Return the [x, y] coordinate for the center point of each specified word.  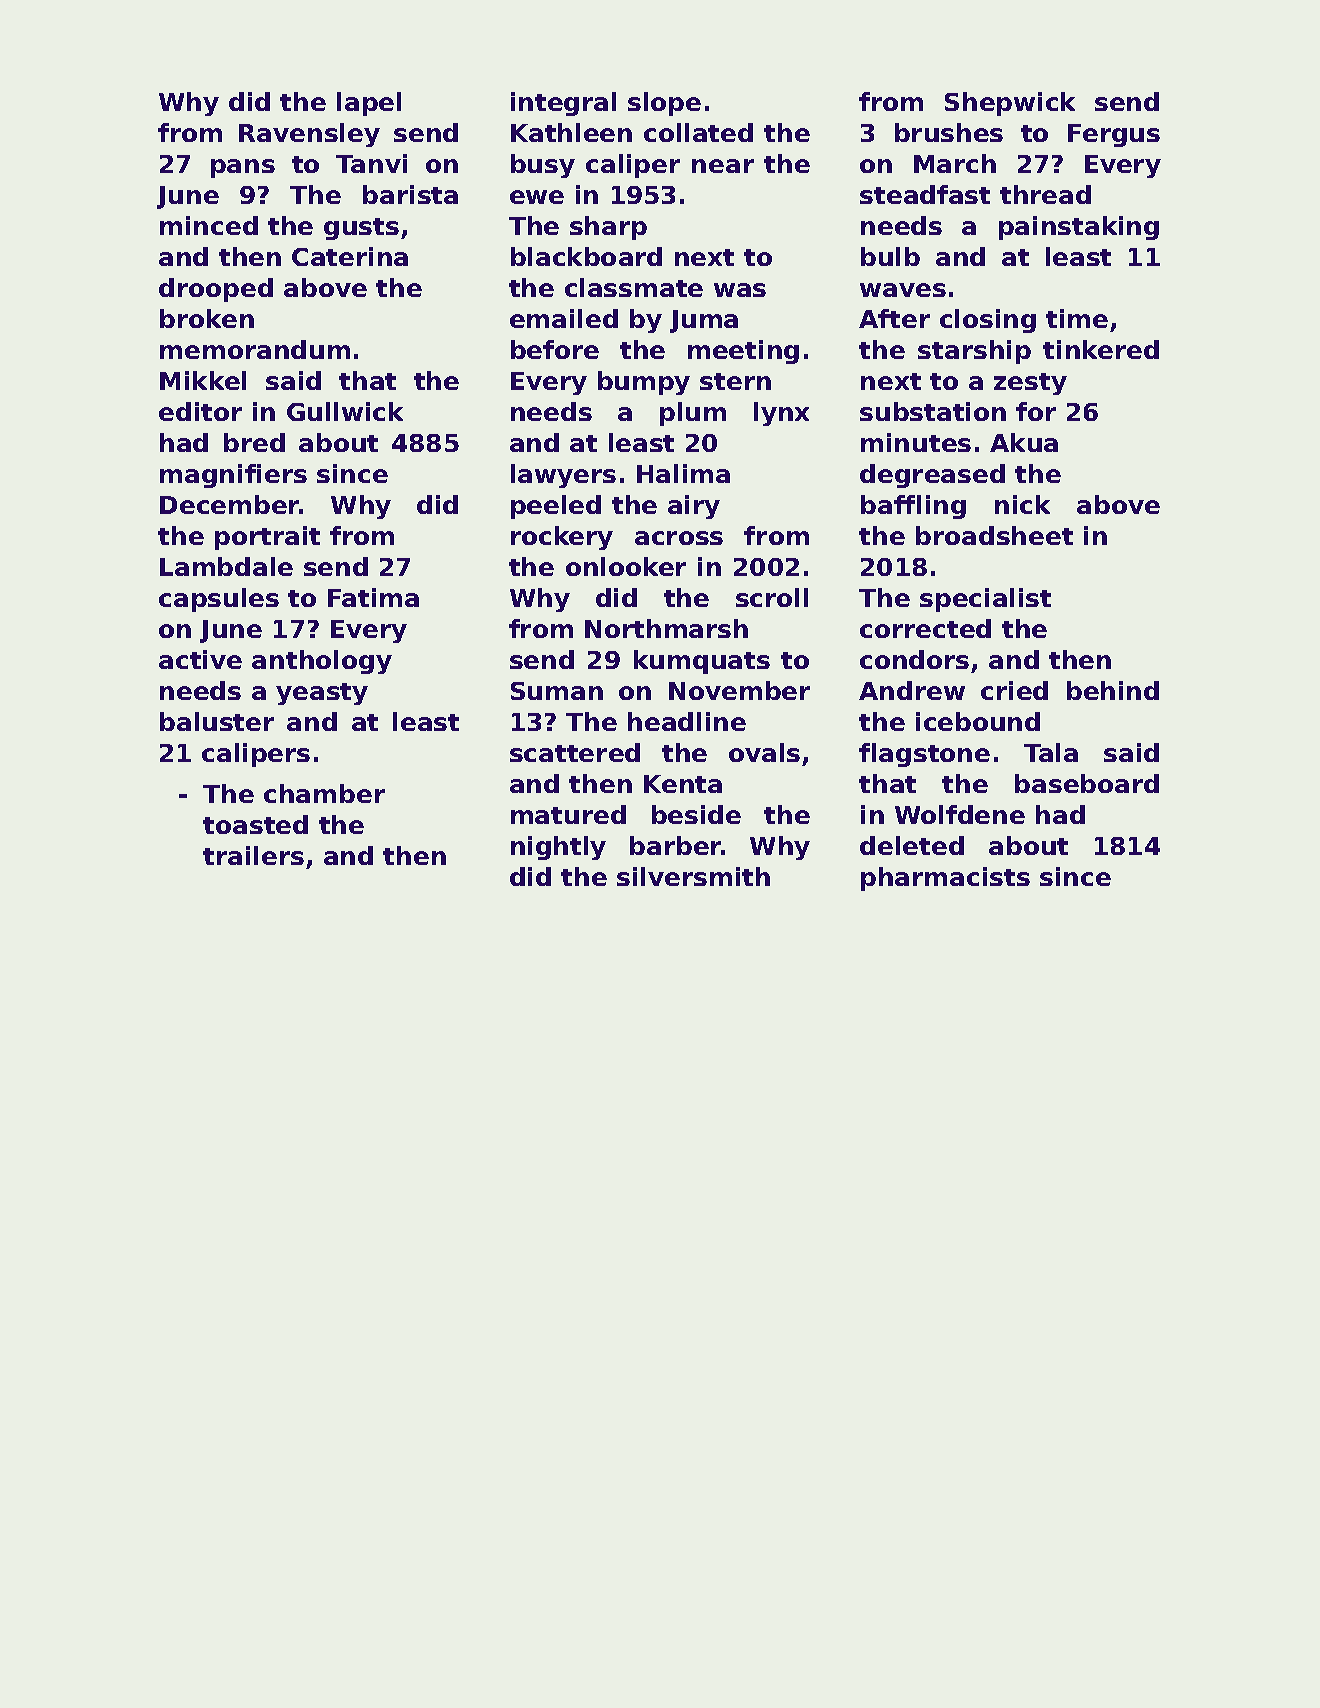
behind [1113, 690]
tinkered [1101, 349]
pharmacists [945, 879]
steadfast [925, 194]
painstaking [1079, 228]
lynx [781, 414]
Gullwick [345, 411]
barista [410, 194]
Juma [704, 321]
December [230, 504]
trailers [253, 855]
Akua [1024, 442]
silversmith [693, 876]
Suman [557, 691]
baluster [217, 721]
